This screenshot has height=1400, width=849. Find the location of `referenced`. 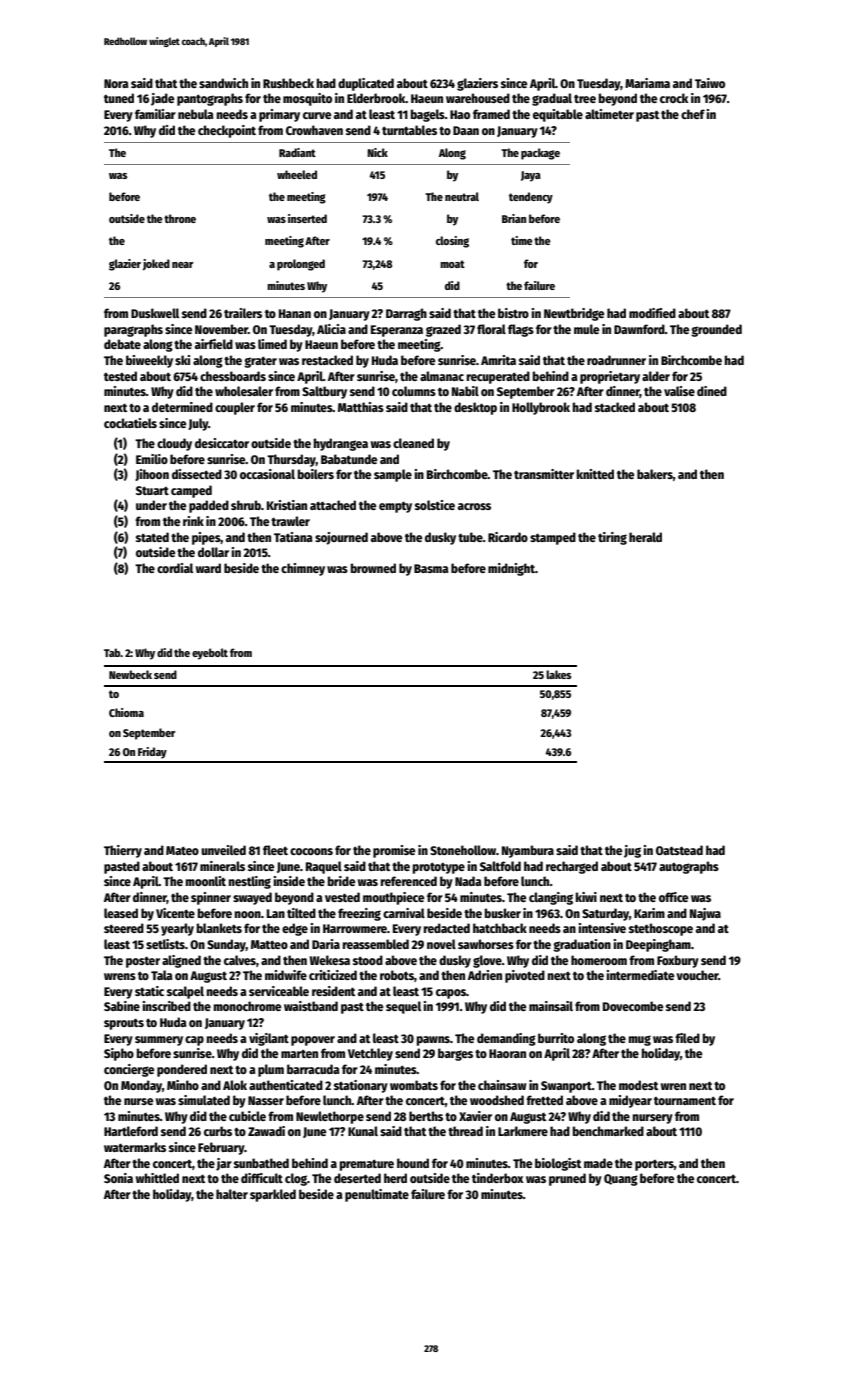

referenced is located at coordinates (409, 881).
